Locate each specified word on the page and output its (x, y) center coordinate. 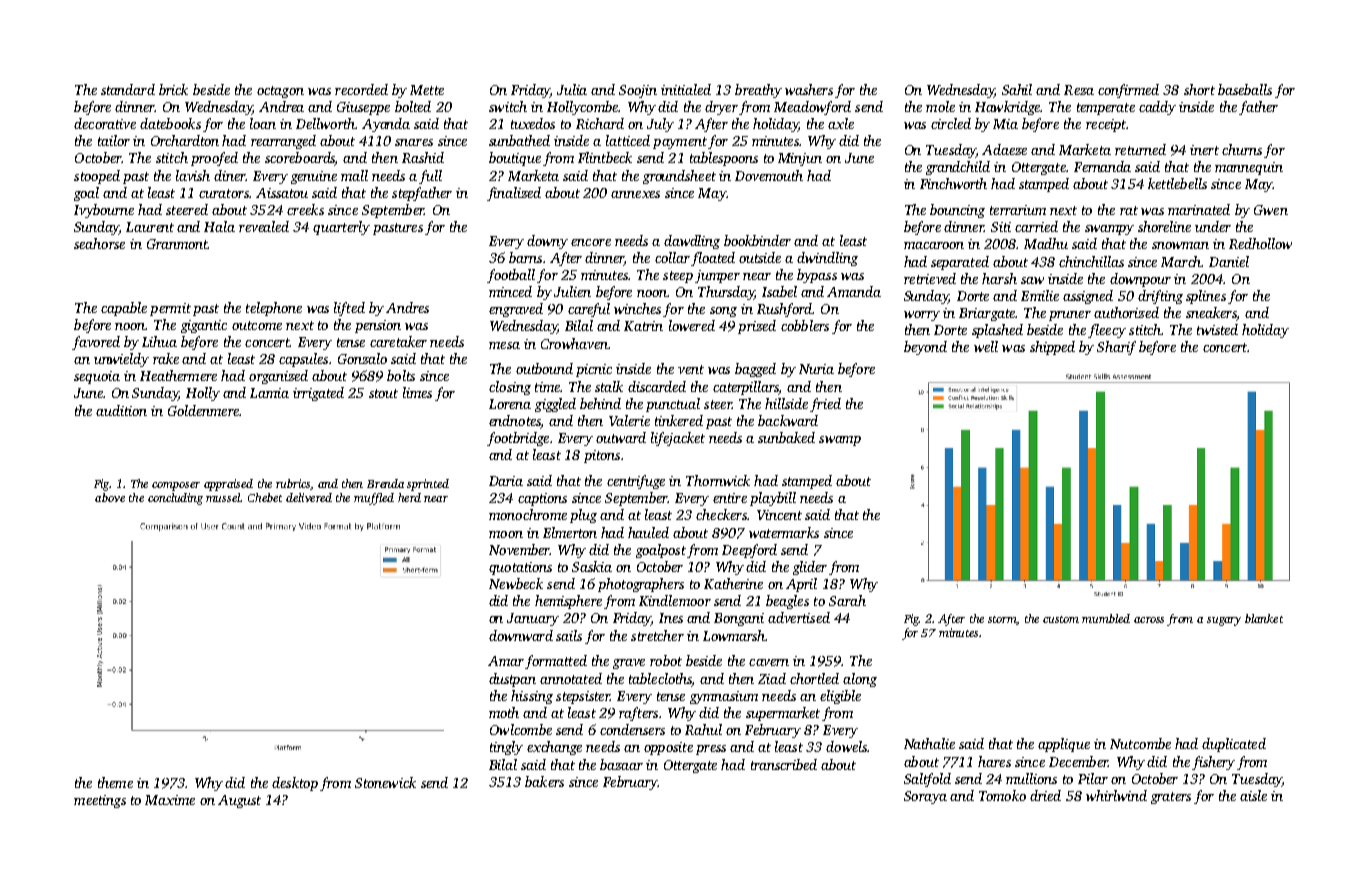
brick (173, 89)
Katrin (643, 326)
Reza (1079, 90)
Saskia (592, 566)
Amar (506, 661)
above (110, 497)
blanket (1264, 618)
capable (124, 309)
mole (940, 106)
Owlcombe (521, 729)
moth (504, 712)
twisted (1217, 329)
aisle (1253, 795)
